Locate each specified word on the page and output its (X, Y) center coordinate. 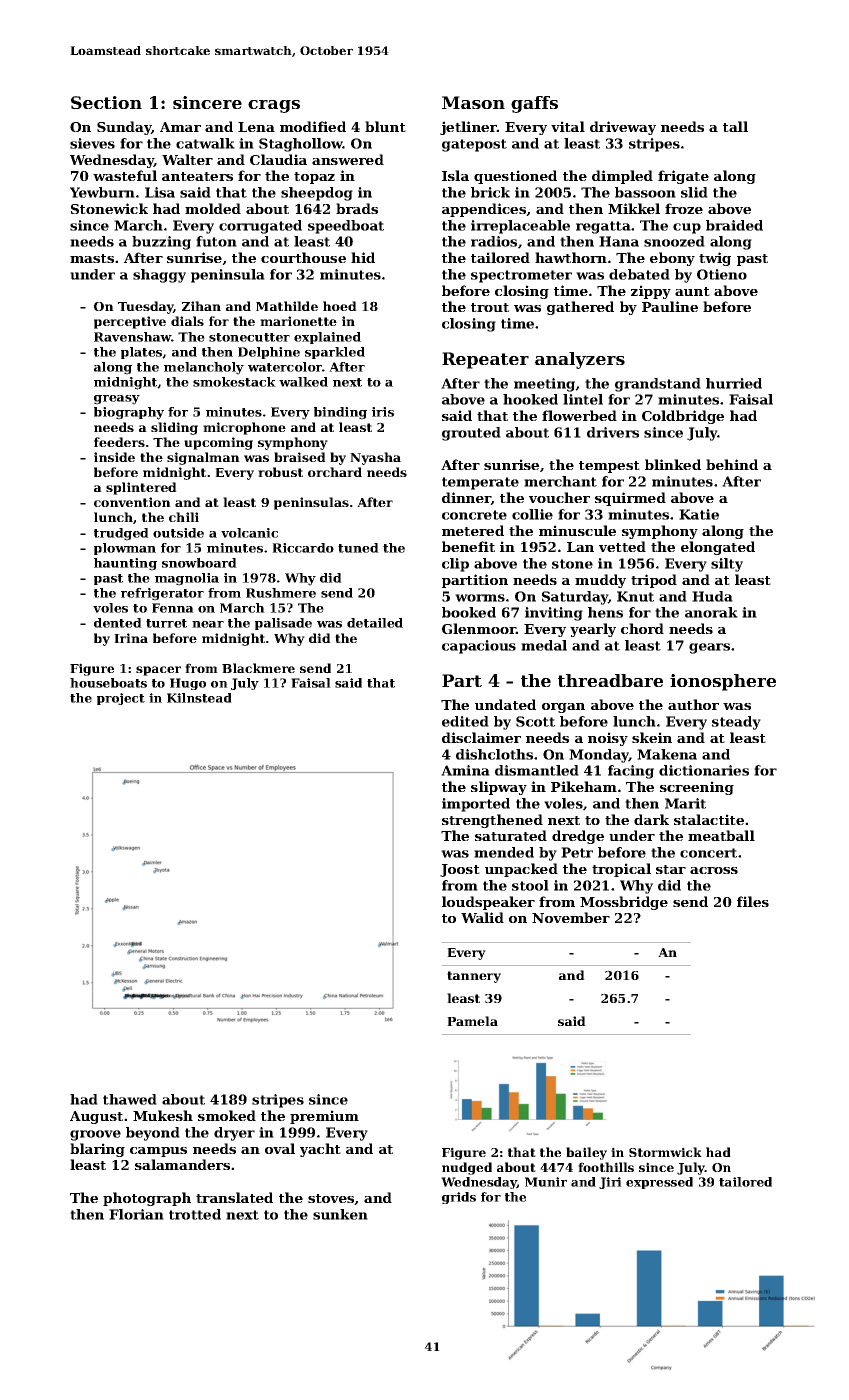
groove (95, 1135)
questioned (515, 177)
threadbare (610, 680)
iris (383, 412)
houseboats (108, 683)
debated (639, 274)
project (121, 699)
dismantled (537, 770)
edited (465, 721)
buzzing (161, 243)
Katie (699, 514)
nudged (467, 1168)
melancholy (204, 368)
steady (736, 723)
